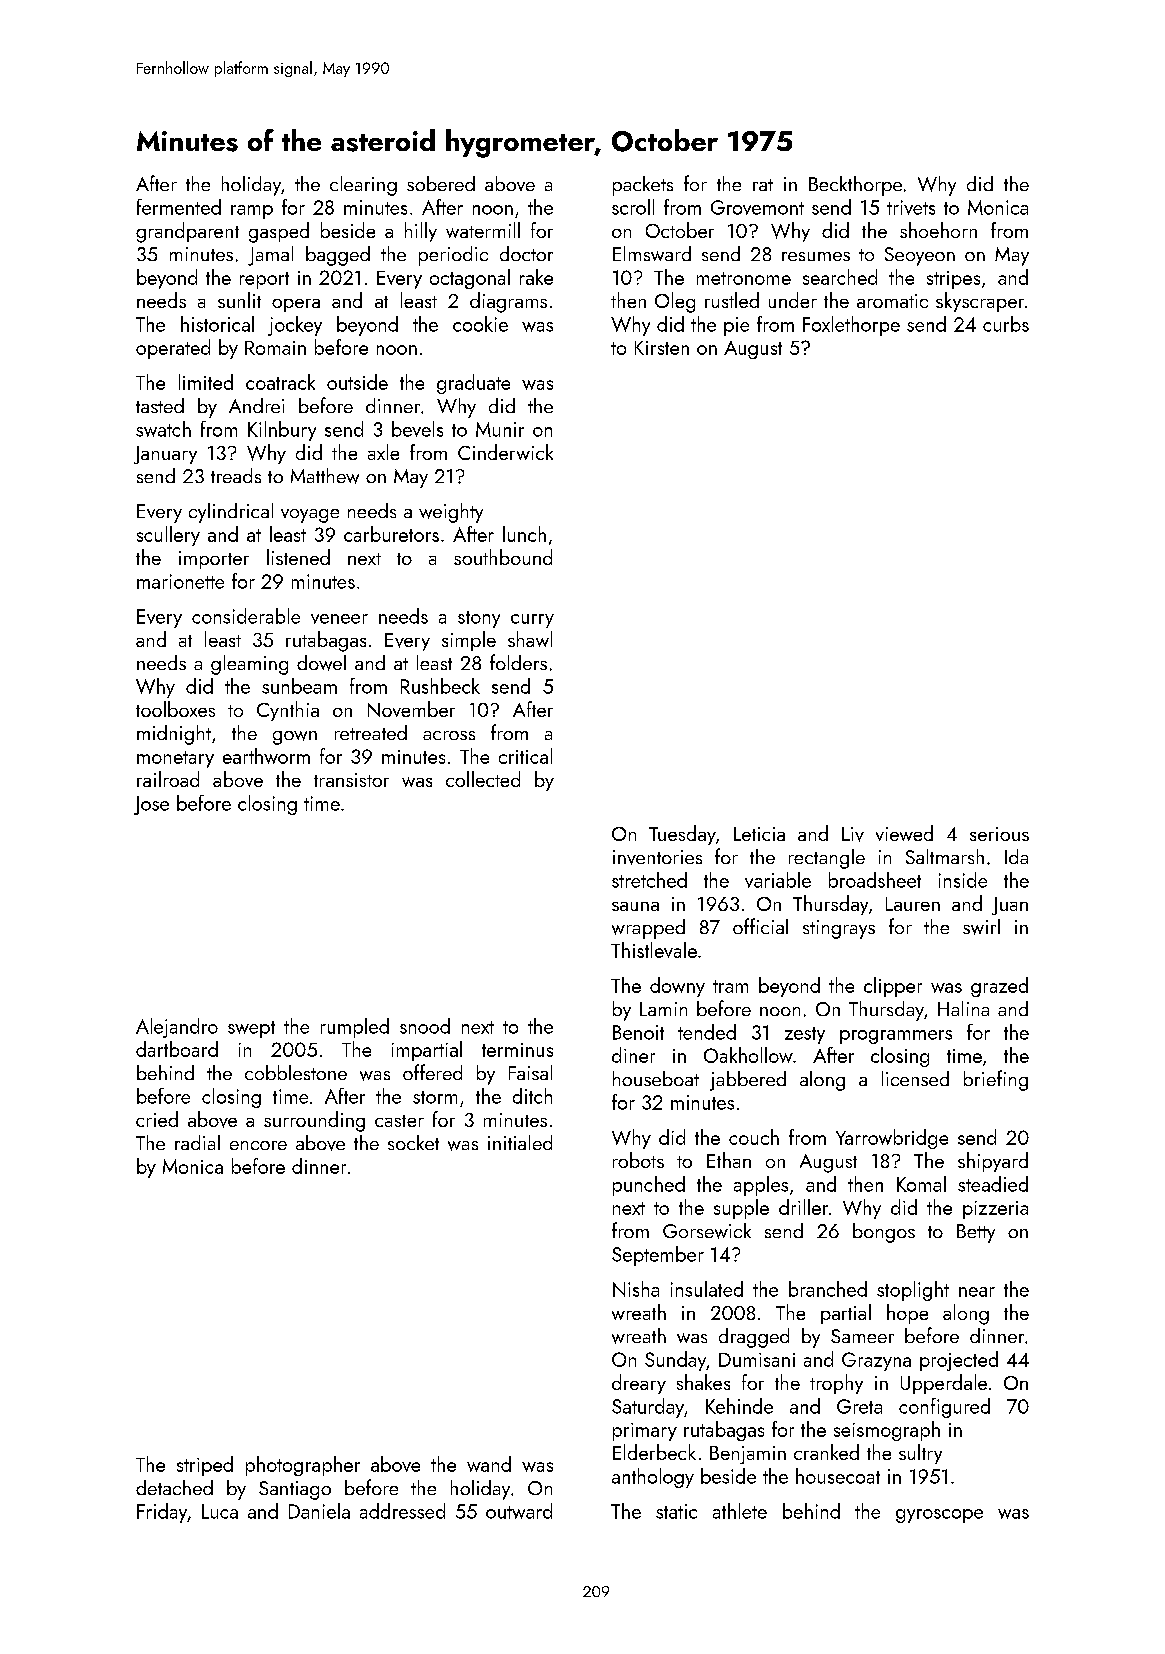  I want to click on fermented, so click(179, 207).
